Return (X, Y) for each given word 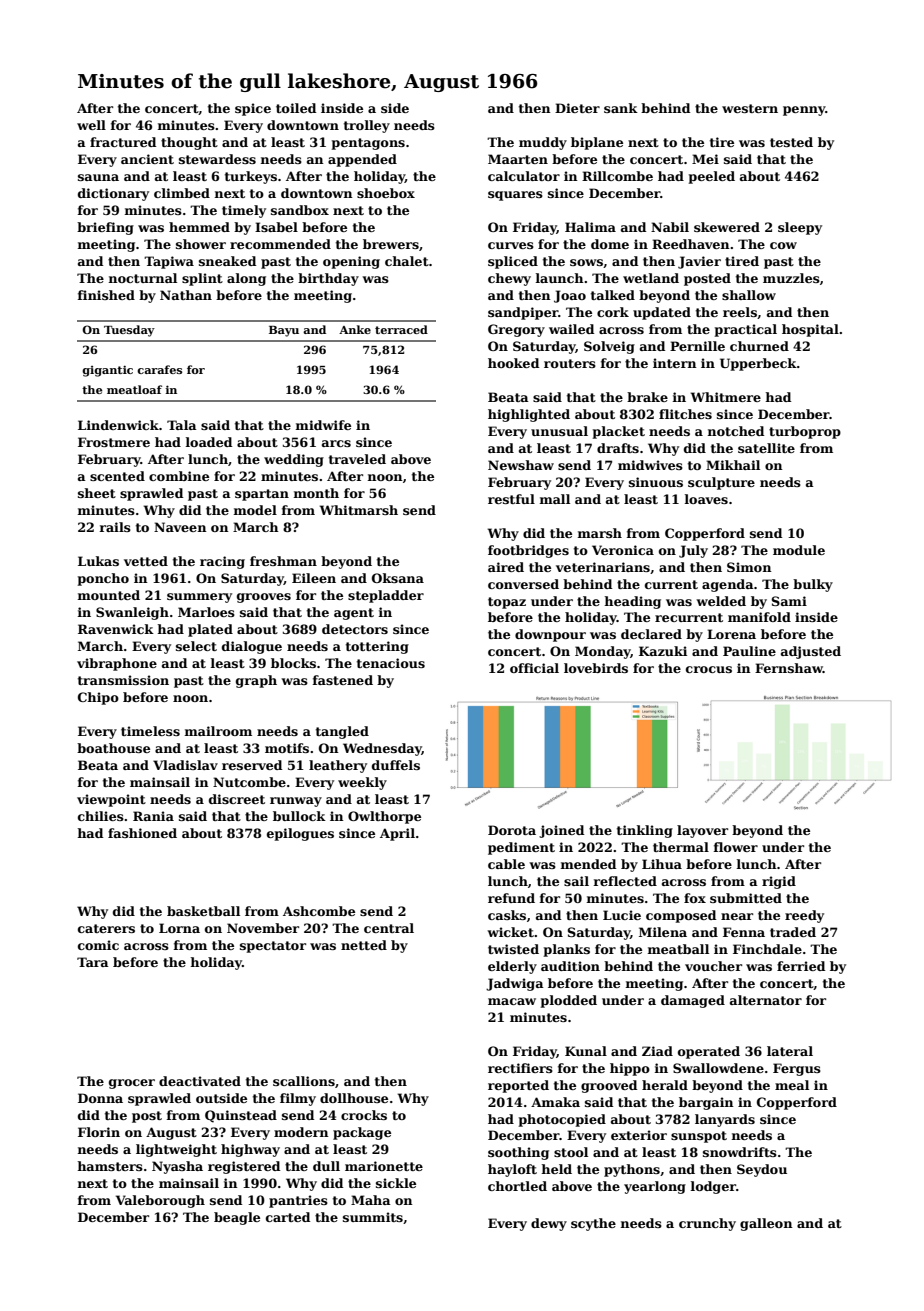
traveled (357, 459)
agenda (728, 585)
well (91, 125)
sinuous (656, 482)
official (534, 668)
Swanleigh (132, 613)
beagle (237, 1218)
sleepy (800, 228)
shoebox (386, 193)
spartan (262, 495)
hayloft (512, 1170)
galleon (766, 1224)
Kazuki (663, 651)
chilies (101, 816)
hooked (513, 363)
